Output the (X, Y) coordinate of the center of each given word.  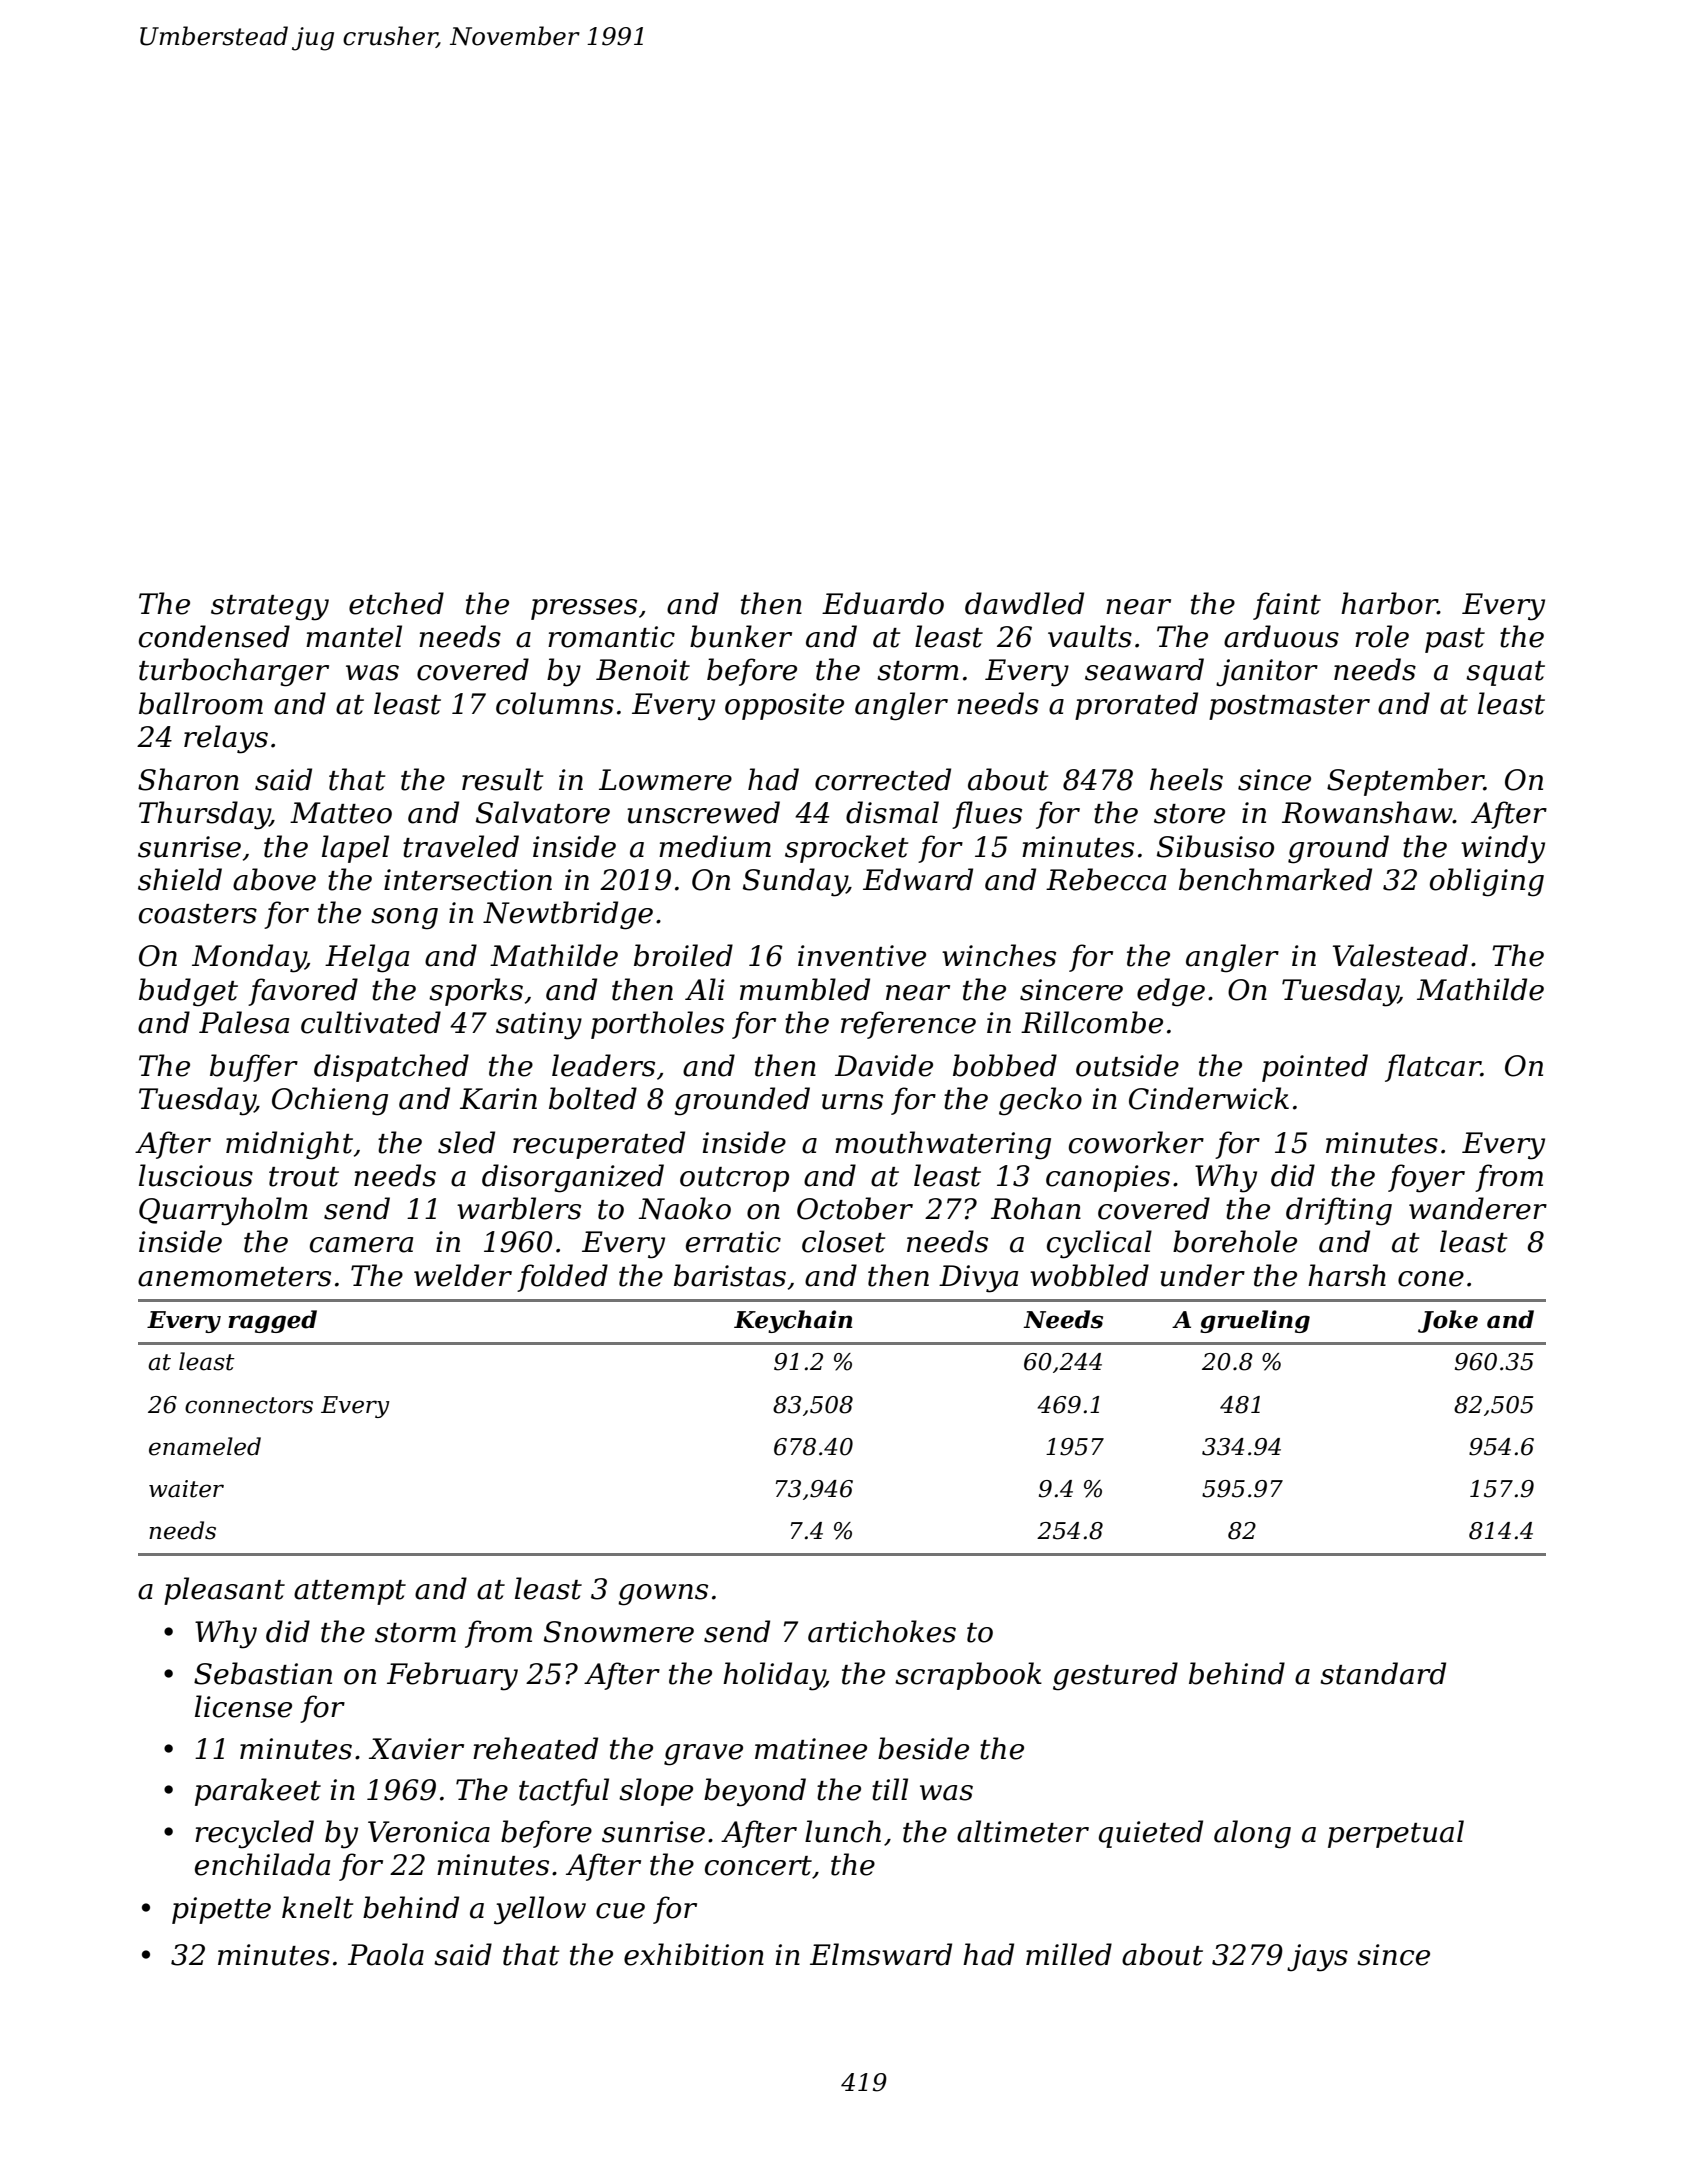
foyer (1426, 1178)
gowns (663, 1595)
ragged (272, 1321)
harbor (1389, 603)
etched (396, 603)
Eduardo (883, 603)
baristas (730, 1275)
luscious (196, 1175)
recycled (254, 1834)
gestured (1115, 1676)
